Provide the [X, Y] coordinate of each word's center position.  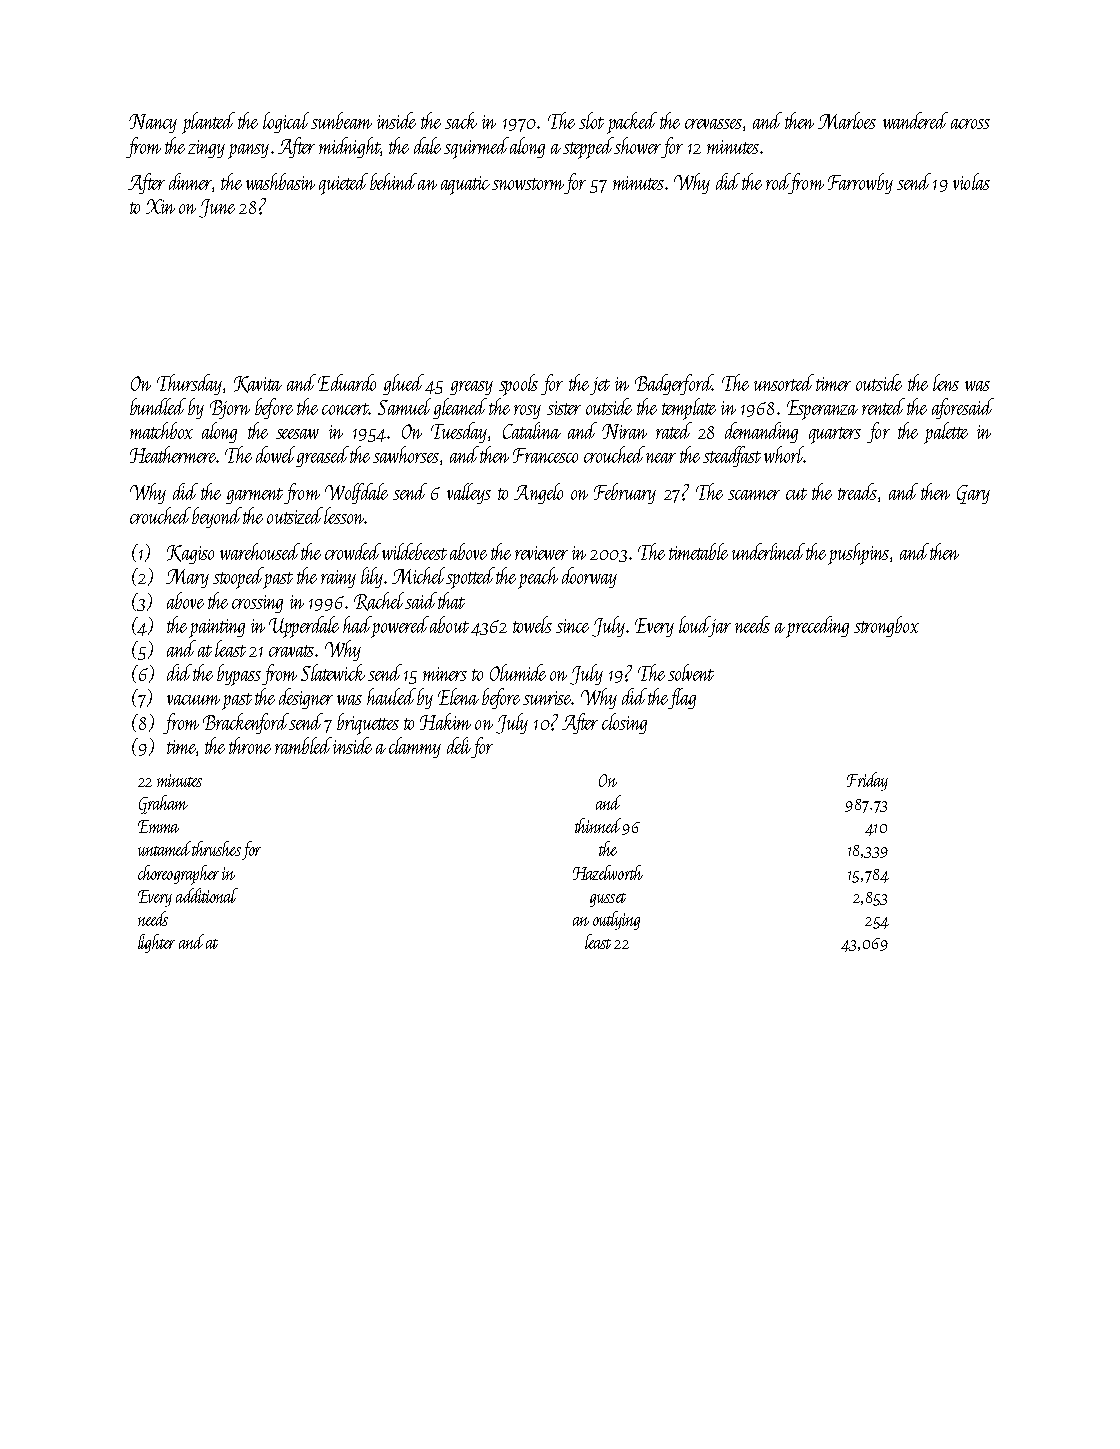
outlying [616, 920]
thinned [598, 825]
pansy [248, 151]
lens [946, 382]
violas [971, 181]
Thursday [189, 384]
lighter [156, 943]
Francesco [545, 455]
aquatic [465, 185]
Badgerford [673, 384]
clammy [415, 747]
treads [857, 491]
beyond [217, 517]
